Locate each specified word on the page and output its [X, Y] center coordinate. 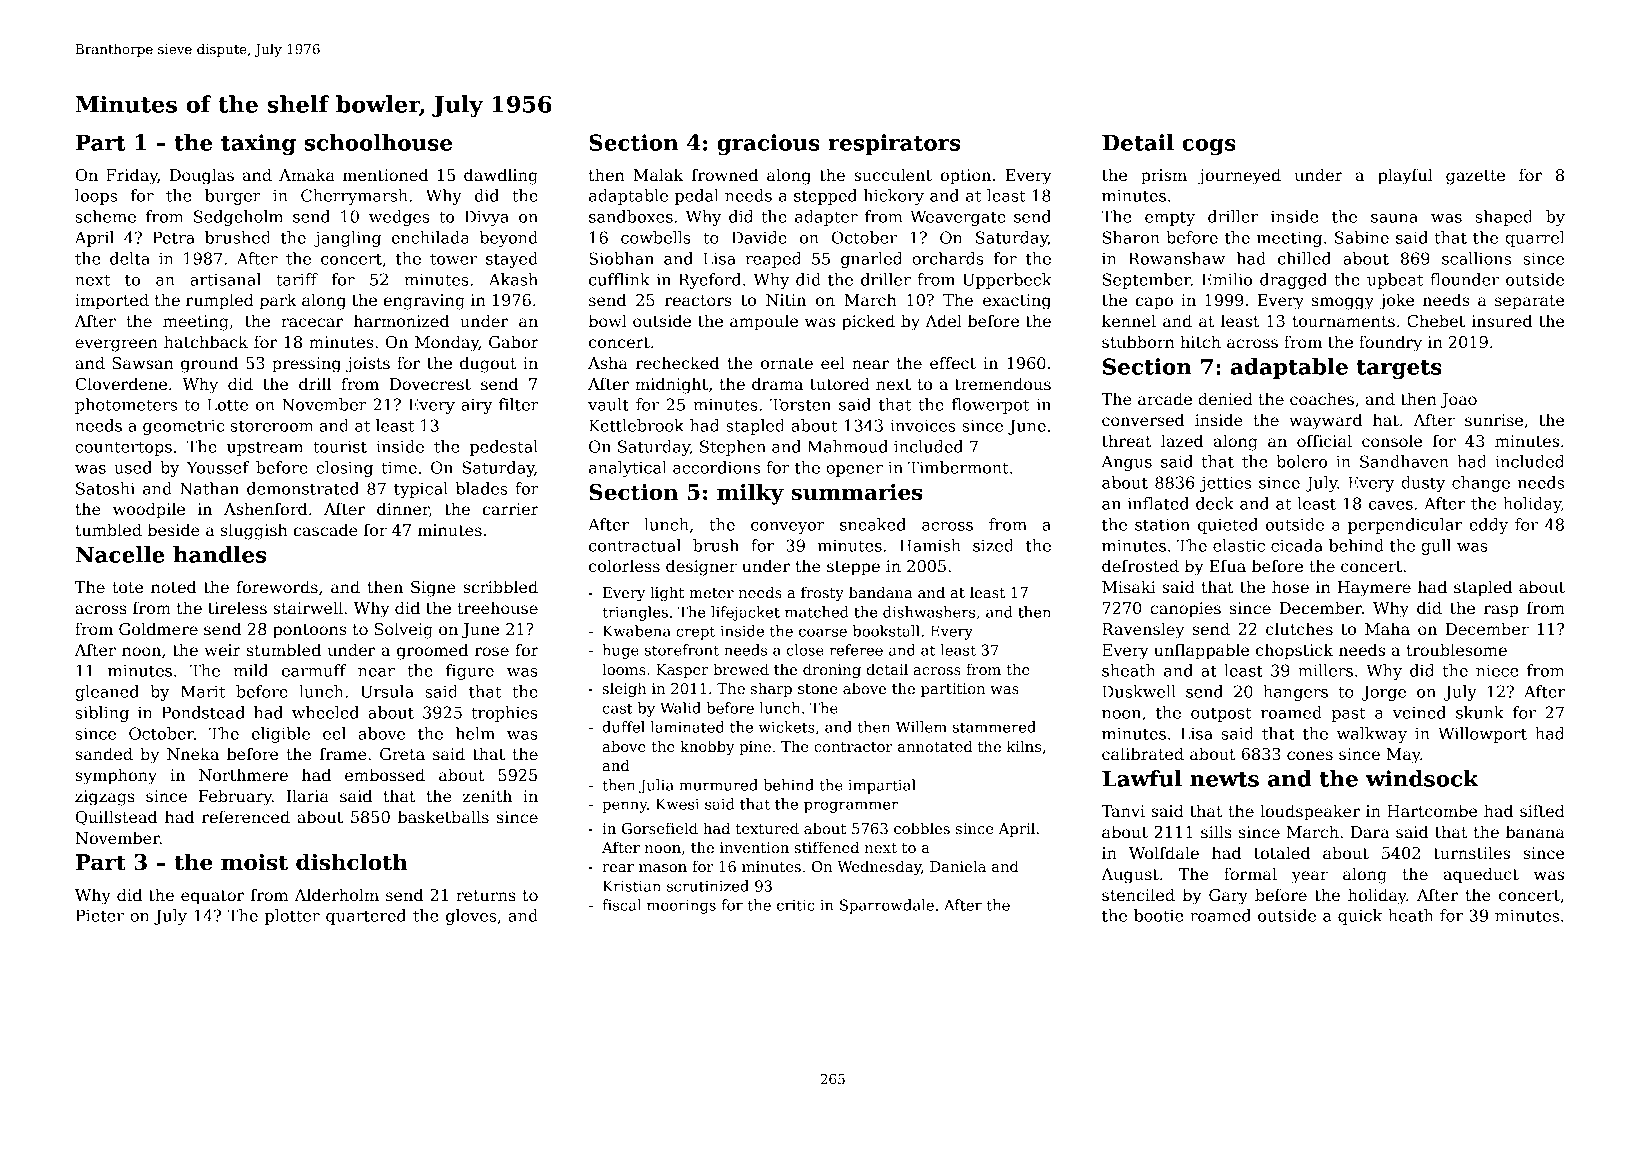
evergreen [116, 345]
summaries [857, 492]
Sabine [1362, 237]
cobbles [922, 828]
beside [173, 530]
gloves [471, 917]
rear [618, 868]
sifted [1542, 811]
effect [953, 363]
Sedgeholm [238, 218]
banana [1535, 831]
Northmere [243, 775]
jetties [1225, 484]
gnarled [871, 260]
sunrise [1494, 420]
